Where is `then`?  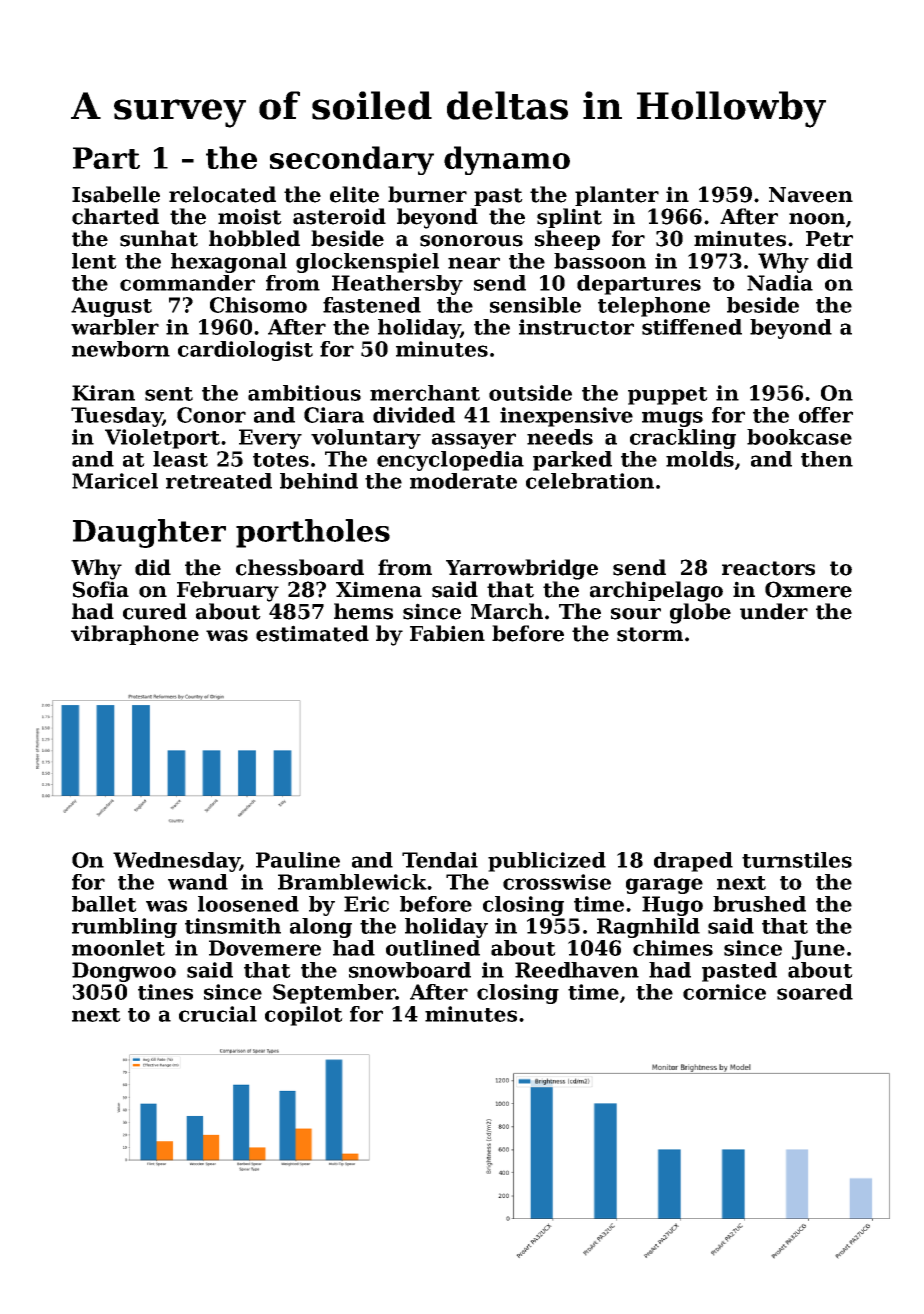 then is located at coordinates (827, 459).
